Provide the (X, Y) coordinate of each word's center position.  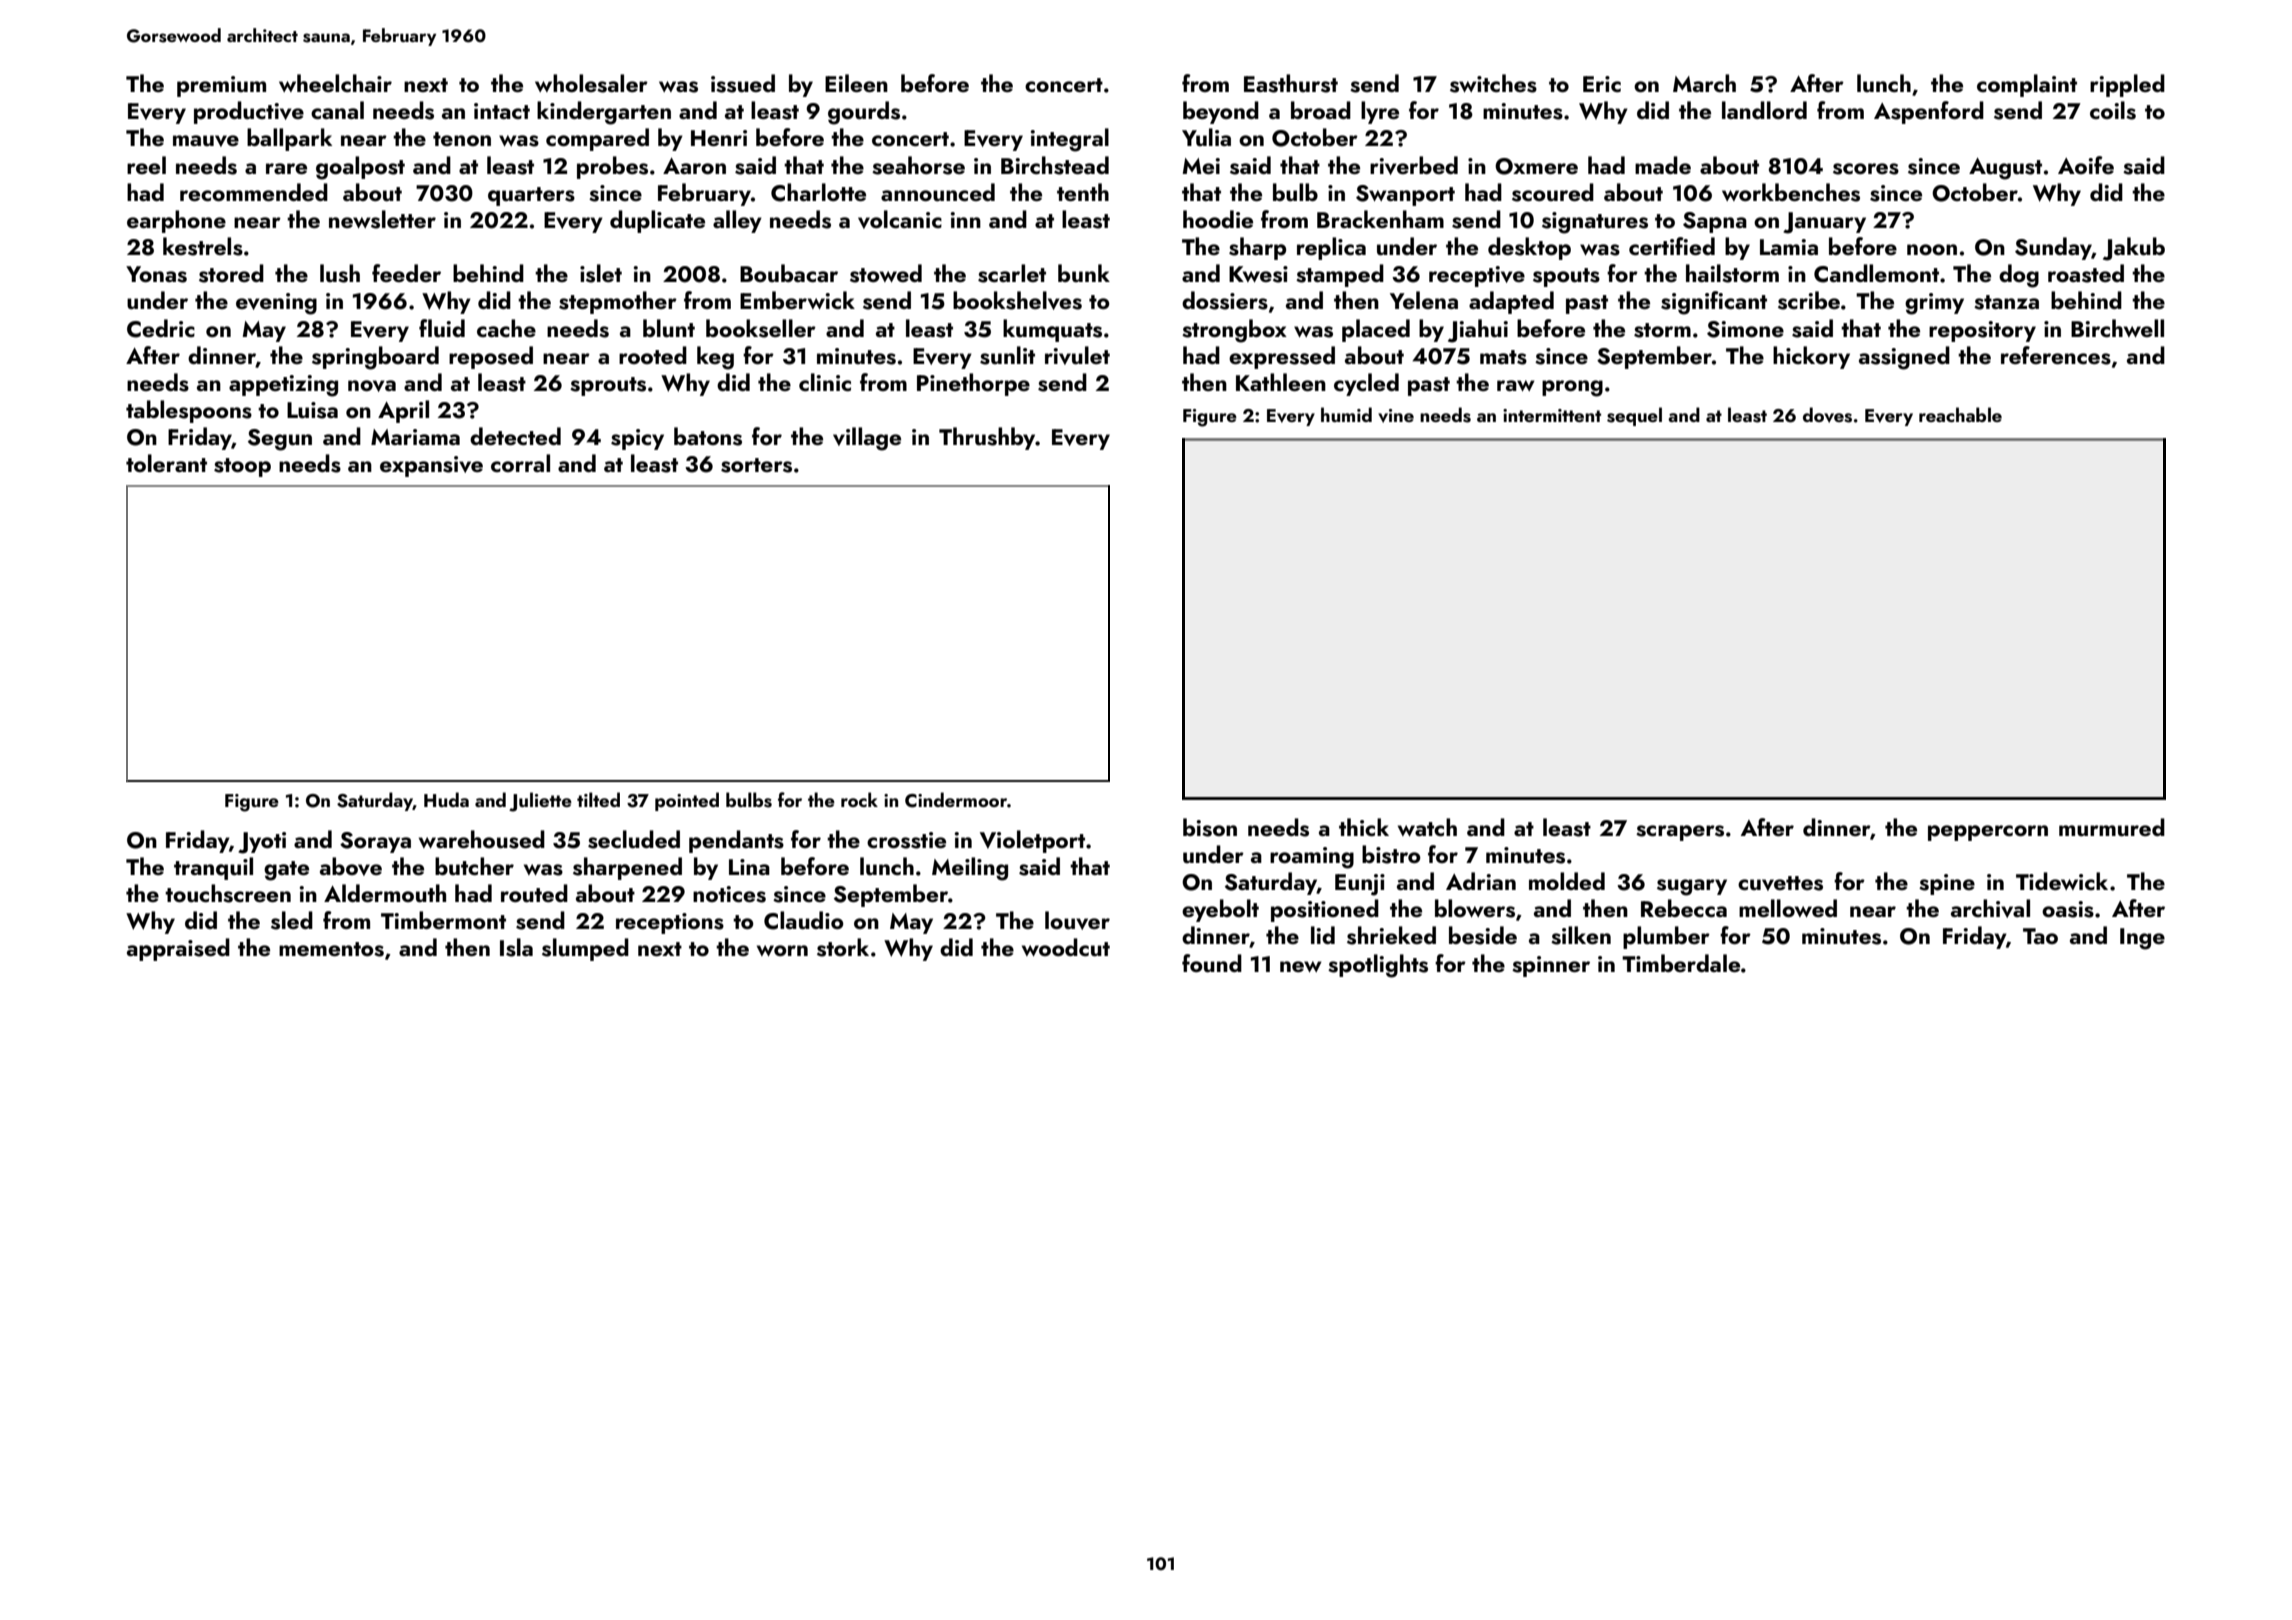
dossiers (1225, 300)
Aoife (2086, 165)
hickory (1811, 357)
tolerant (166, 463)
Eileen (856, 83)
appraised (178, 949)
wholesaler (591, 83)
